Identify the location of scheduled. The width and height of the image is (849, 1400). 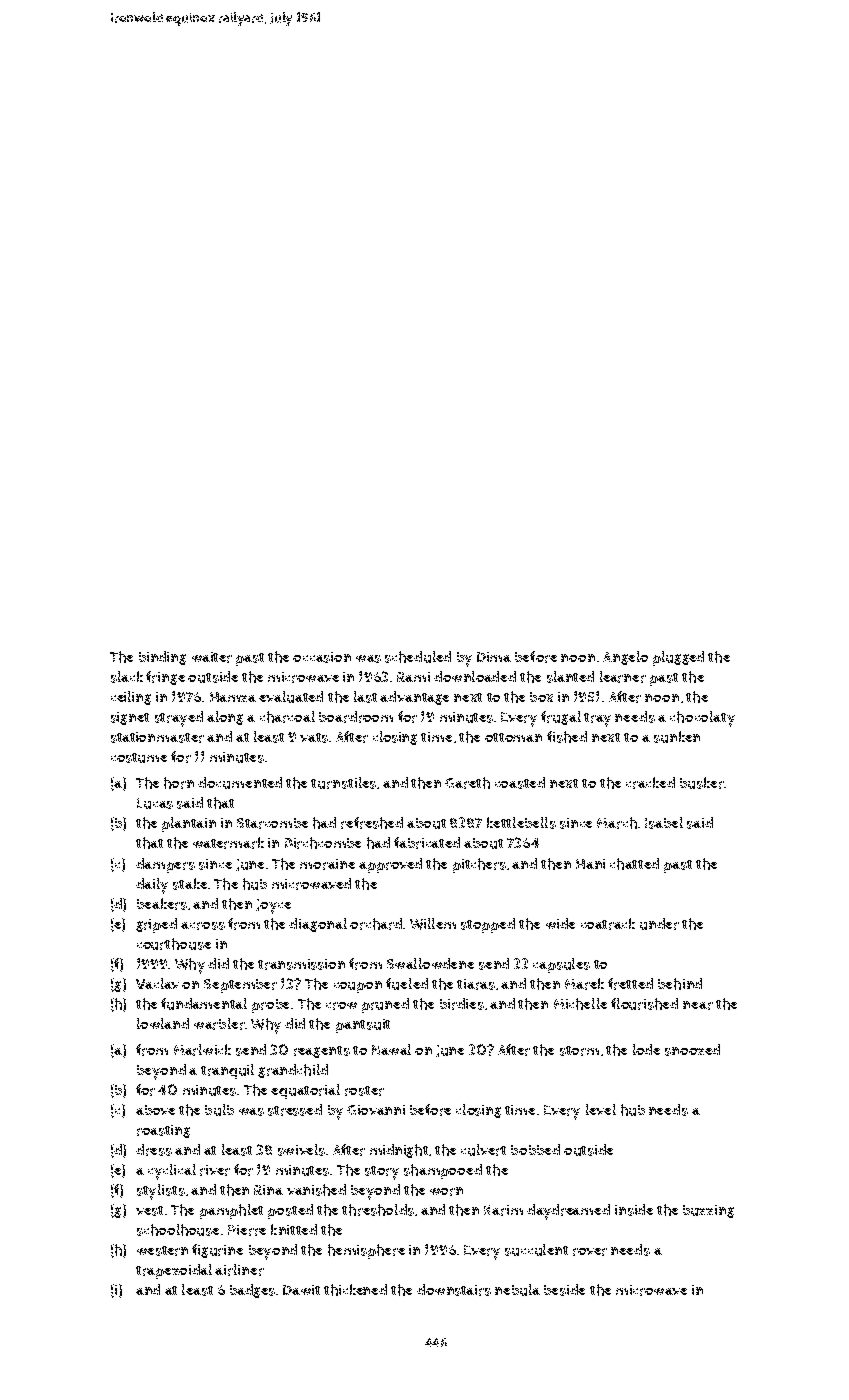
(418, 657).
